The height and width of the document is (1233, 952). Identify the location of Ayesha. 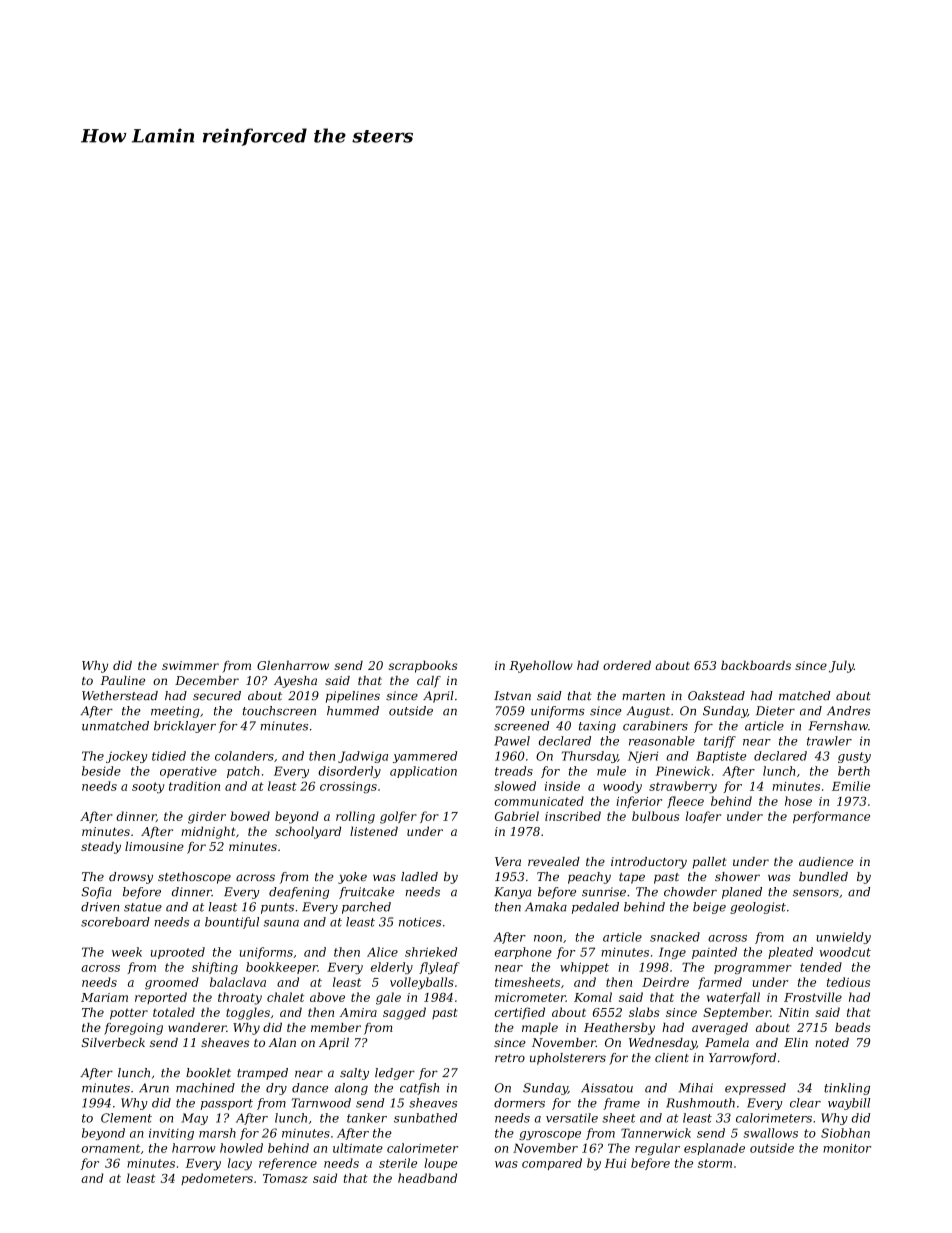
(295, 682).
